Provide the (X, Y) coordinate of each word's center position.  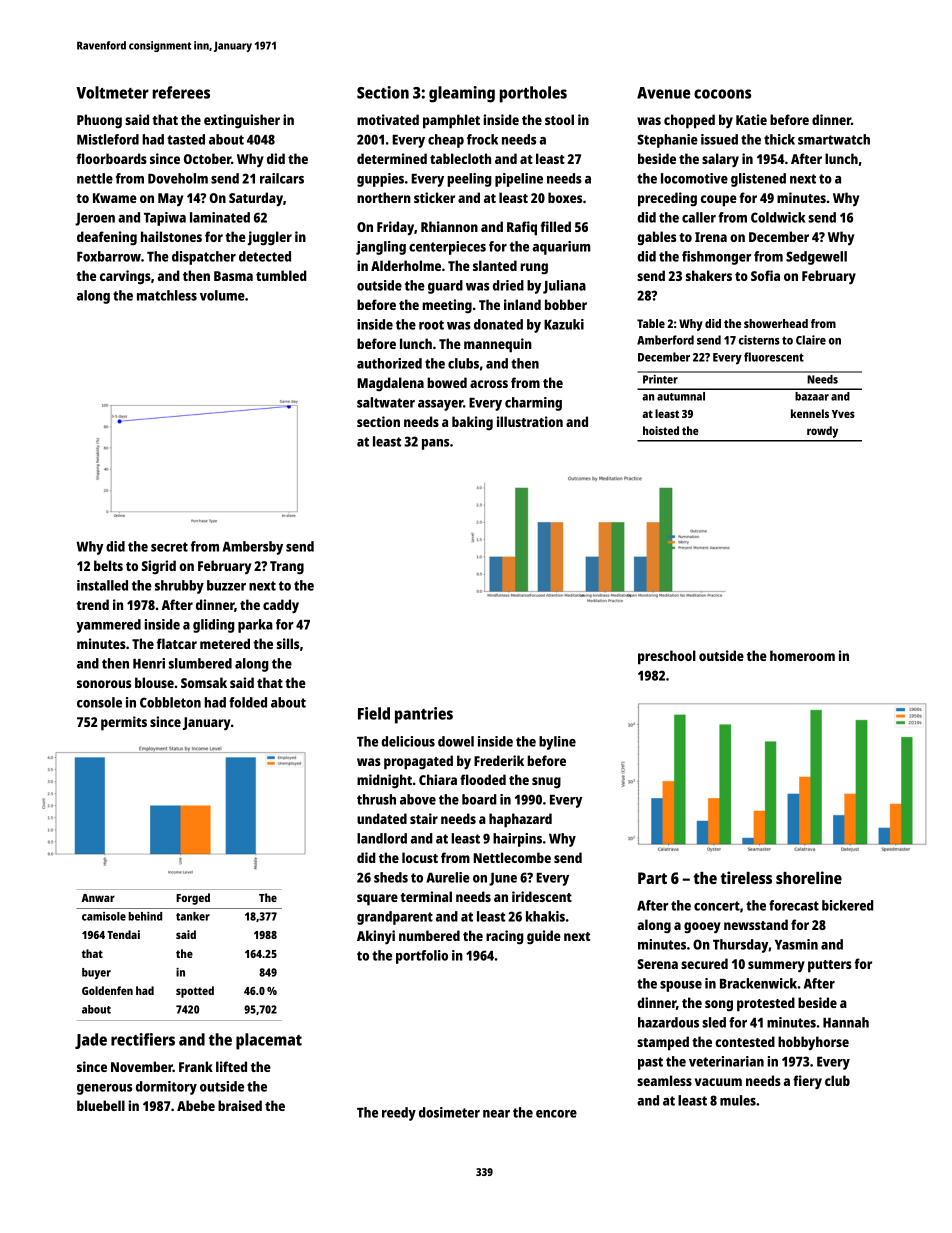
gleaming (462, 94)
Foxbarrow (109, 256)
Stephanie (667, 141)
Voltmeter (112, 92)
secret (169, 547)
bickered (848, 905)
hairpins (517, 840)
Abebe (196, 1105)
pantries (424, 715)
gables (656, 238)
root (431, 325)
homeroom (802, 655)
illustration (530, 421)
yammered (108, 626)
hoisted (661, 430)
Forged (193, 899)
